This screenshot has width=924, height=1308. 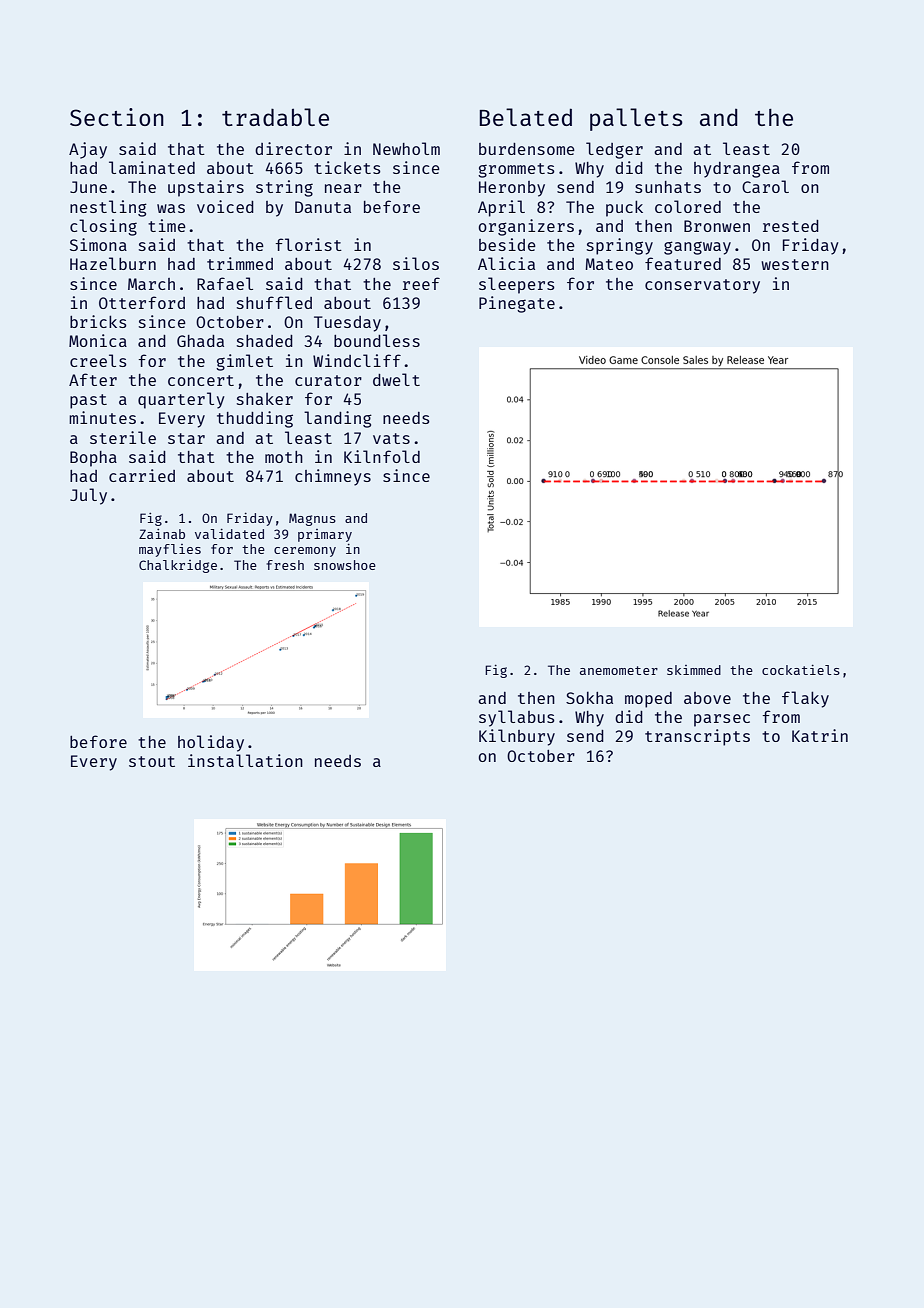 What do you see at coordinates (636, 119) in the screenshot?
I see `pallets` at bounding box center [636, 119].
